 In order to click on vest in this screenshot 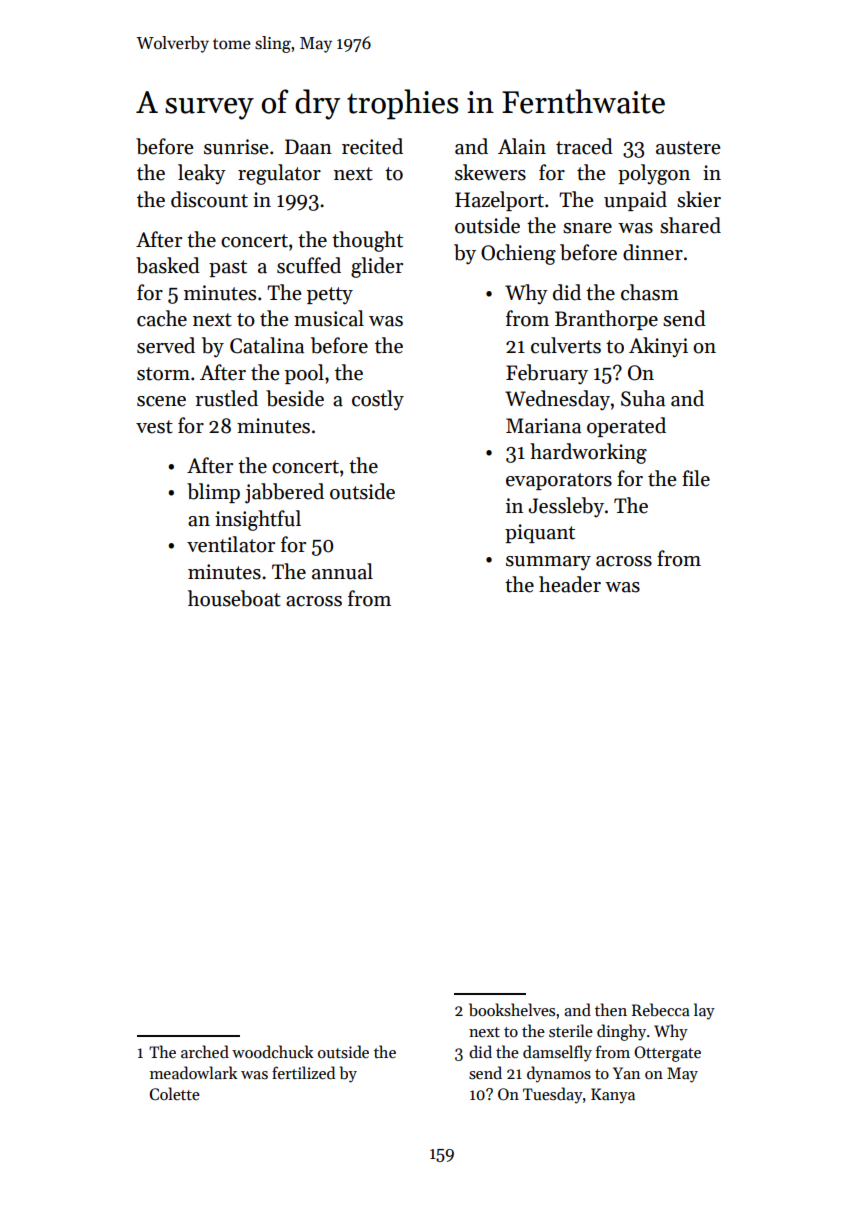, I will do `click(154, 427)`.
